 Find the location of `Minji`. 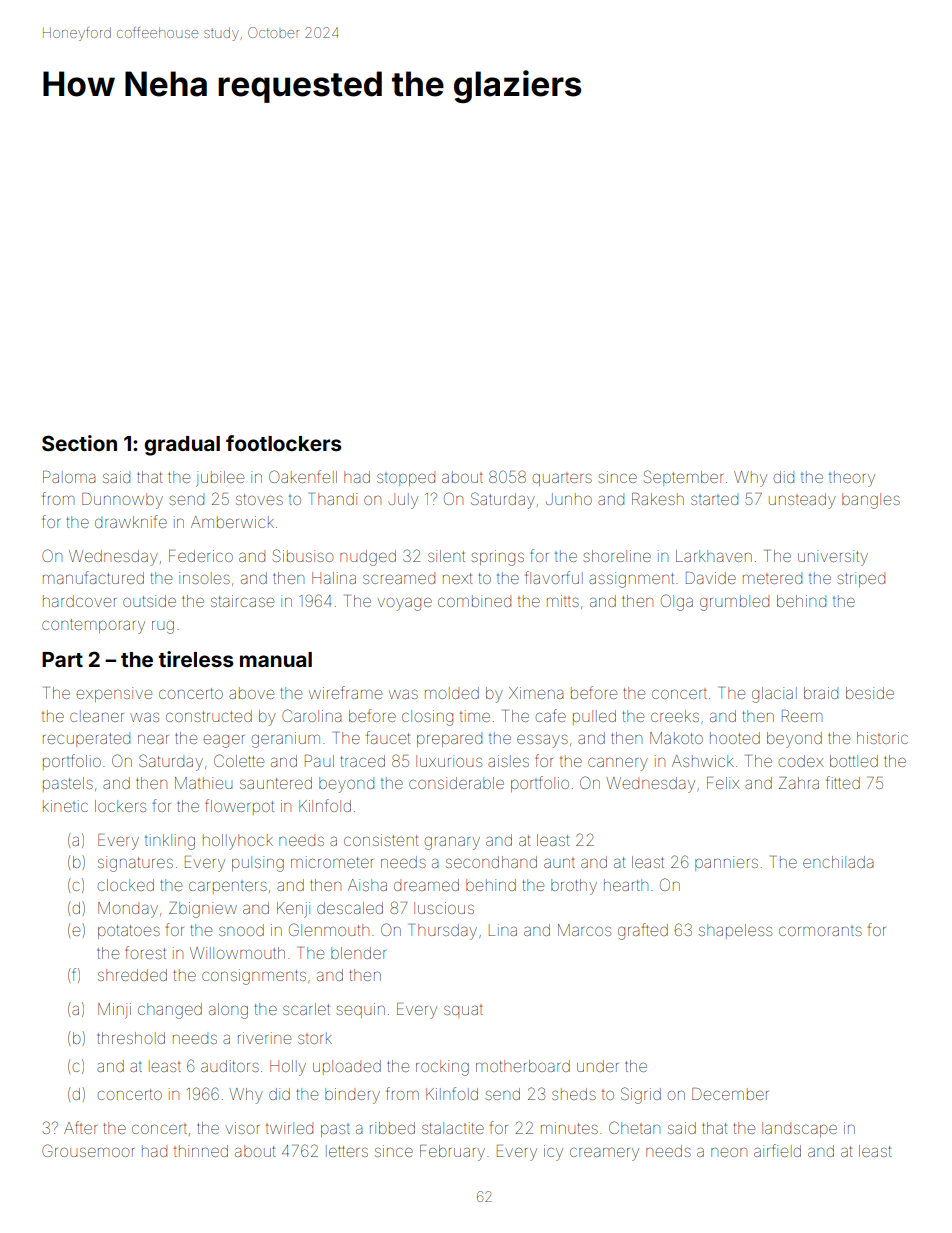

Minji is located at coordinates (114, 1011).
